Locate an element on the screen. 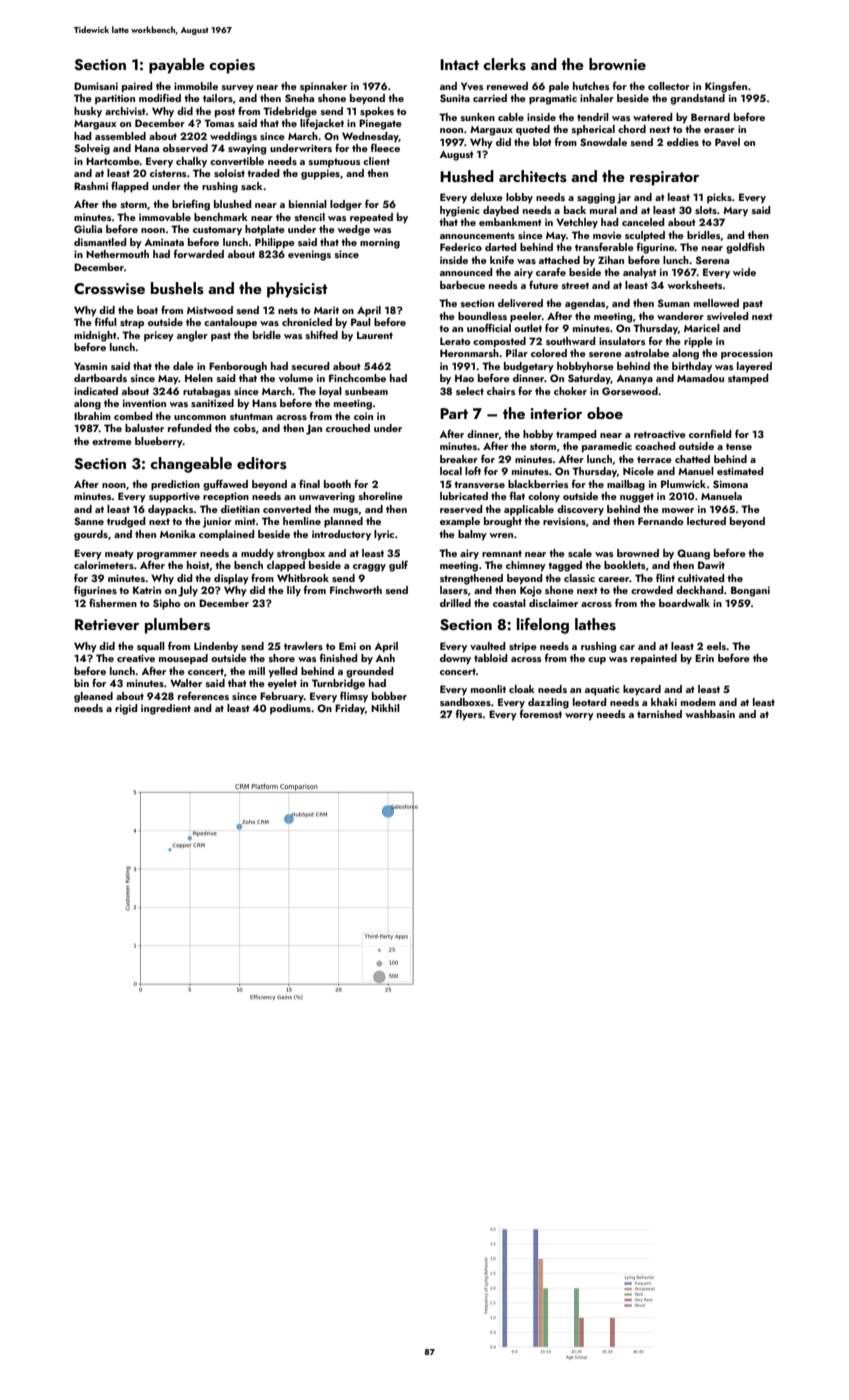 Image resolution: width=849 pixels, height=1400 pixels. cornfield is located at coordinates (710, 434).
